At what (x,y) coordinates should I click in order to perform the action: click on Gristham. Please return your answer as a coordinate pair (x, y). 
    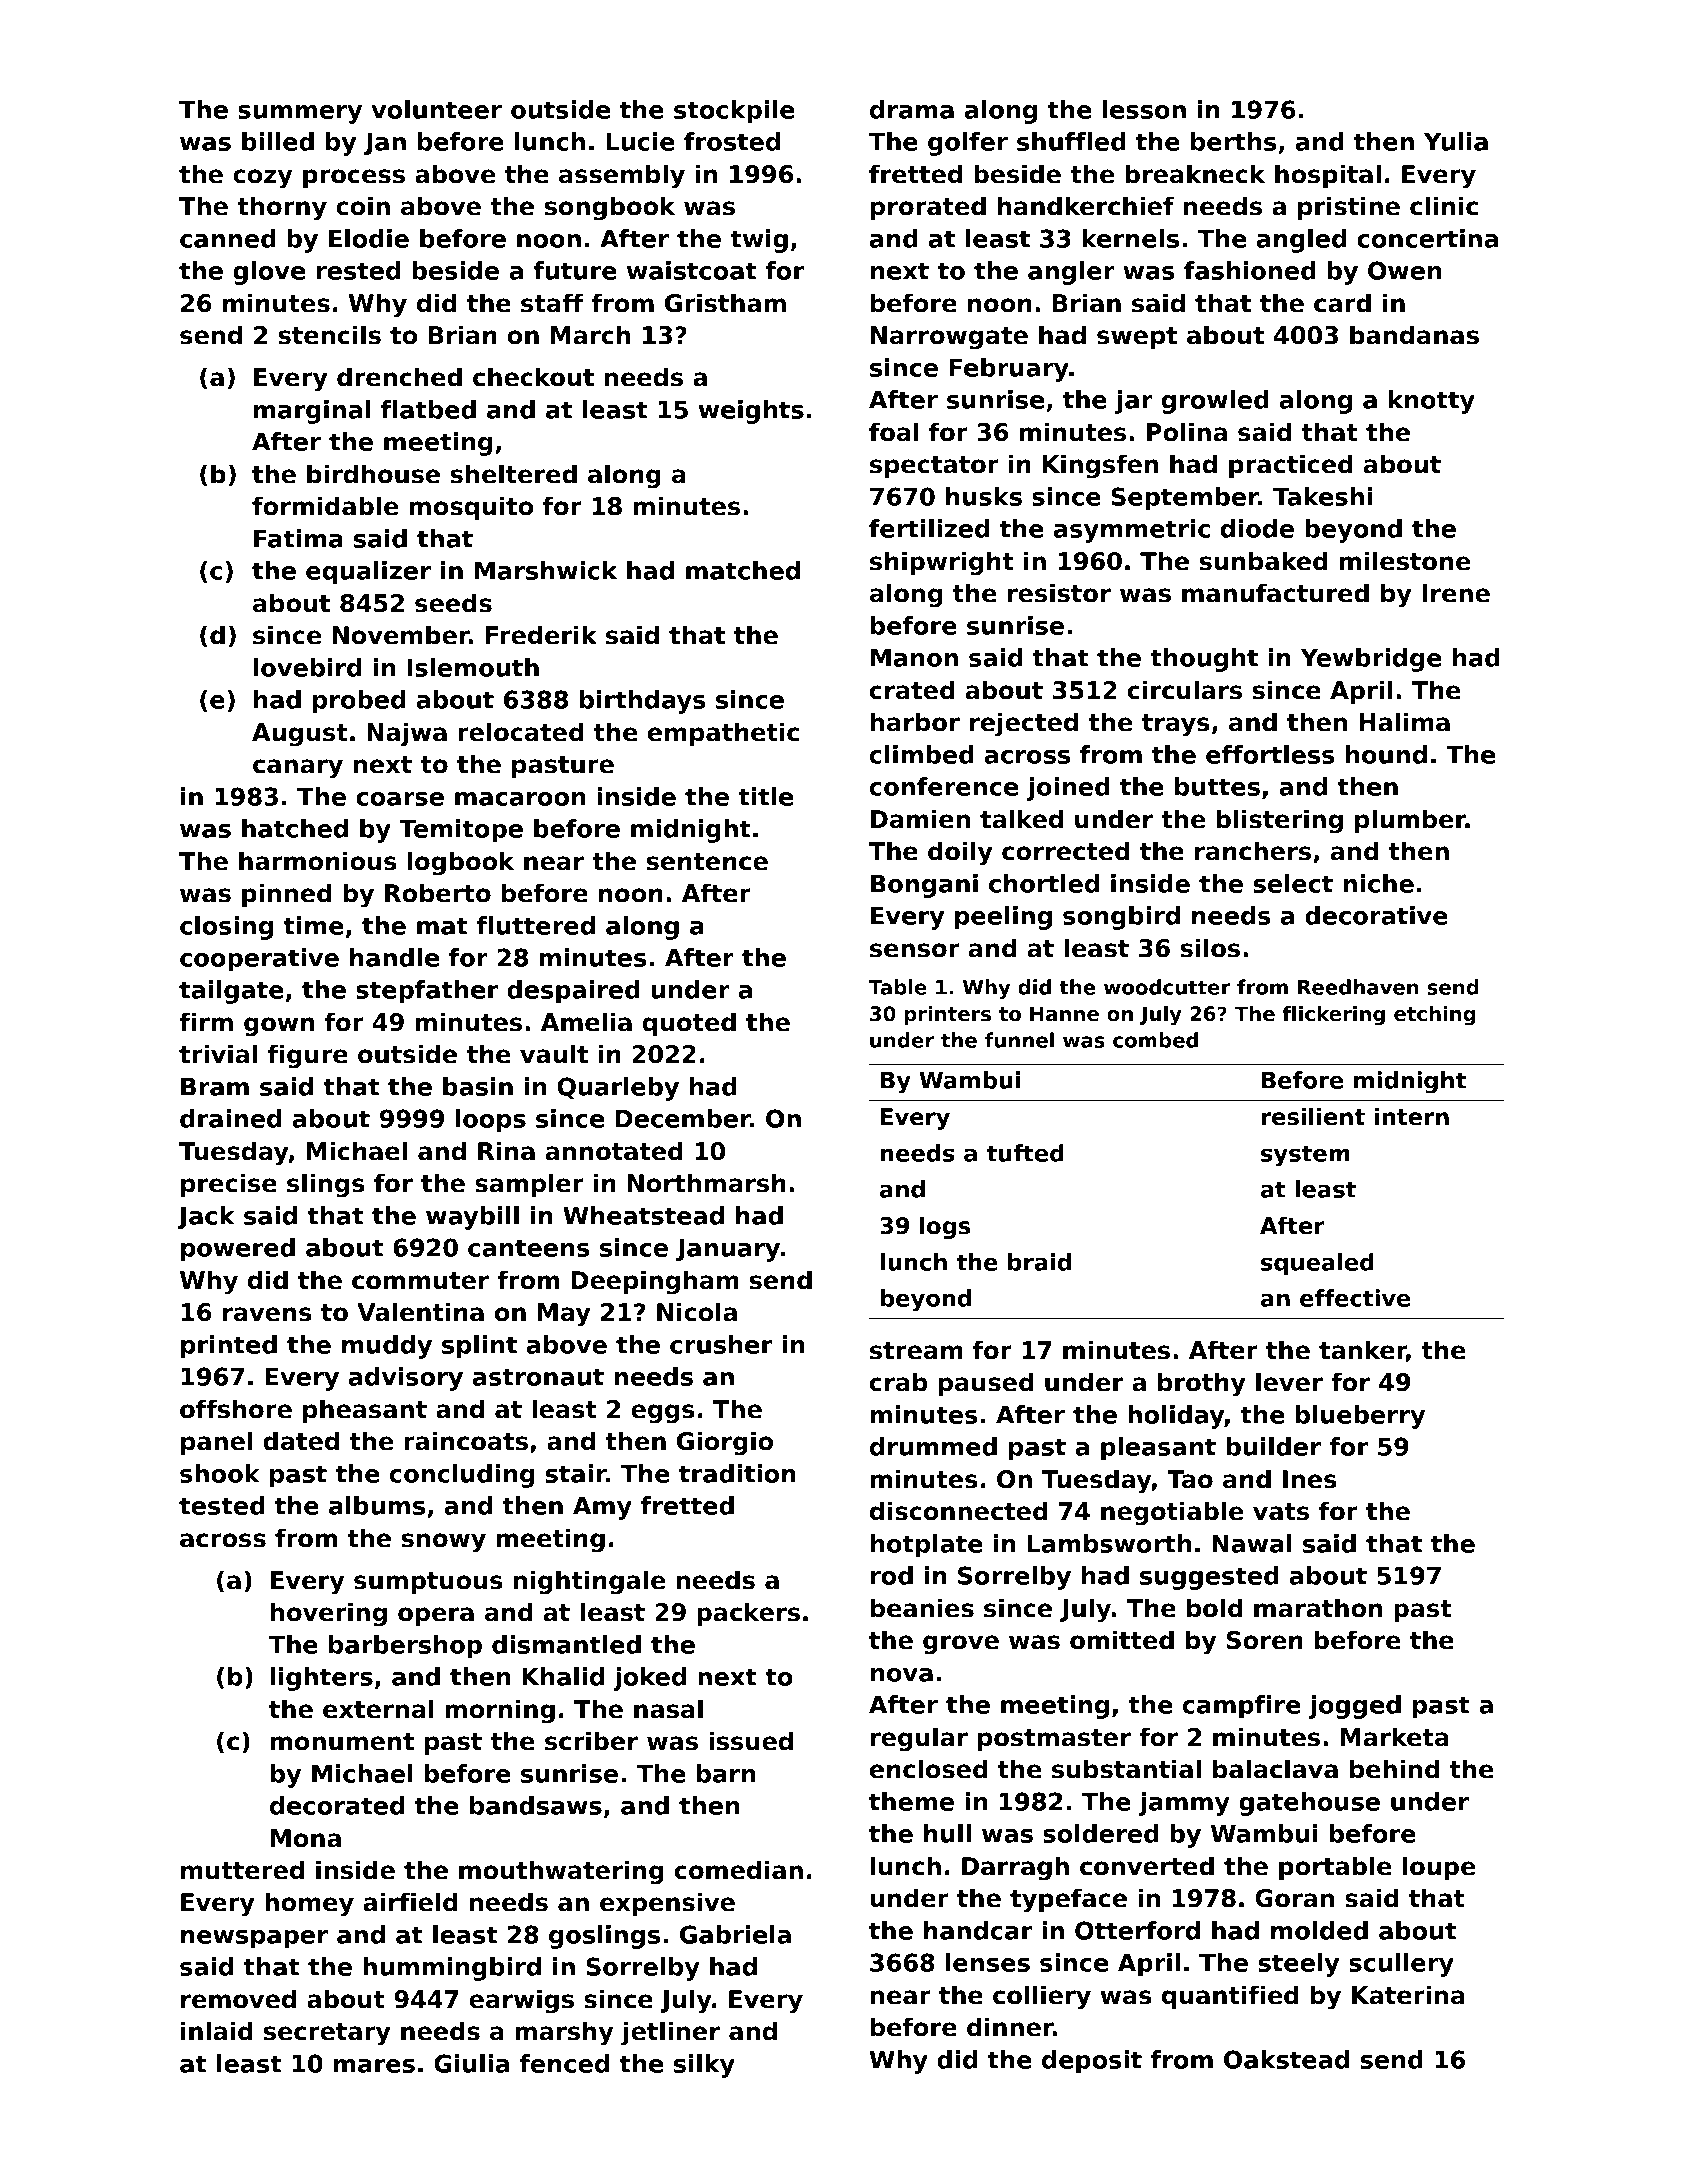
    Looking at the image, I should click on (725, 303).
